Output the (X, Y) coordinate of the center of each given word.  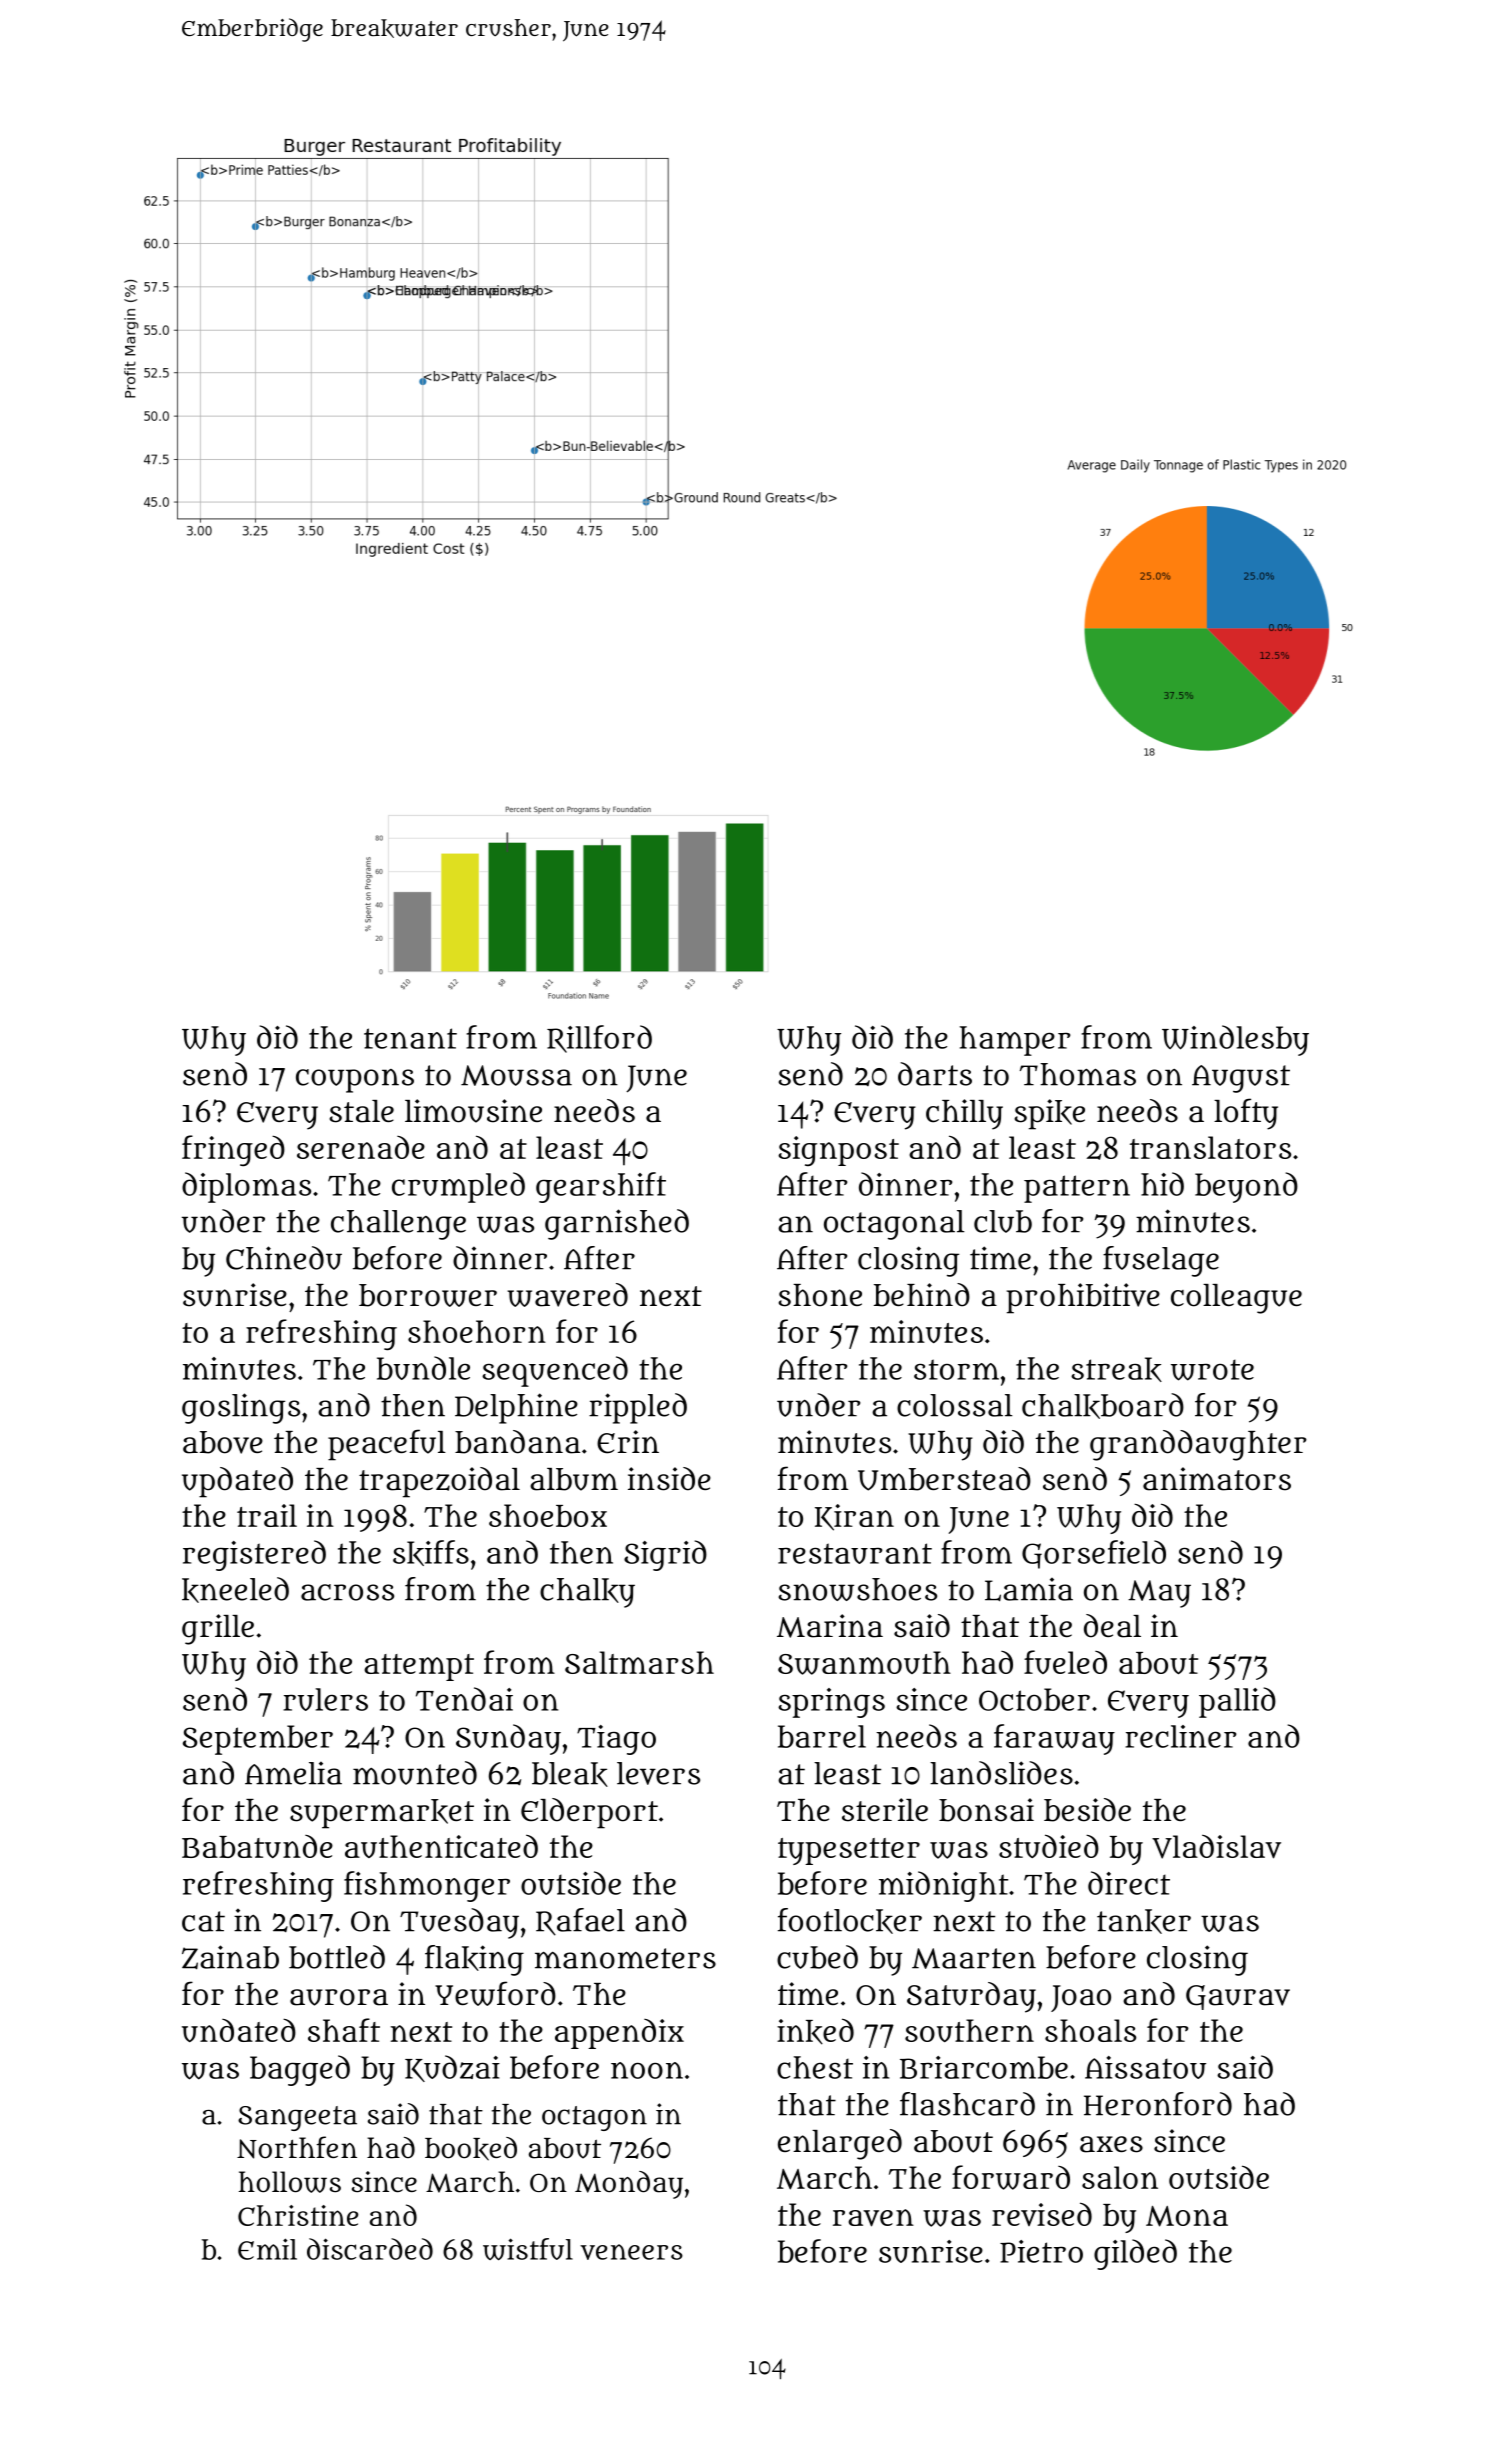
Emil (267, 2249)
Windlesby (1235, 1040)
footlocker (850, 1921)
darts (935, 1074)
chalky (587, 1593)
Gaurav (1238, 1997)
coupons (355, 1081)
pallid (1237, 1702)
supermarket (382, 1814)
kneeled (235, 1590)
